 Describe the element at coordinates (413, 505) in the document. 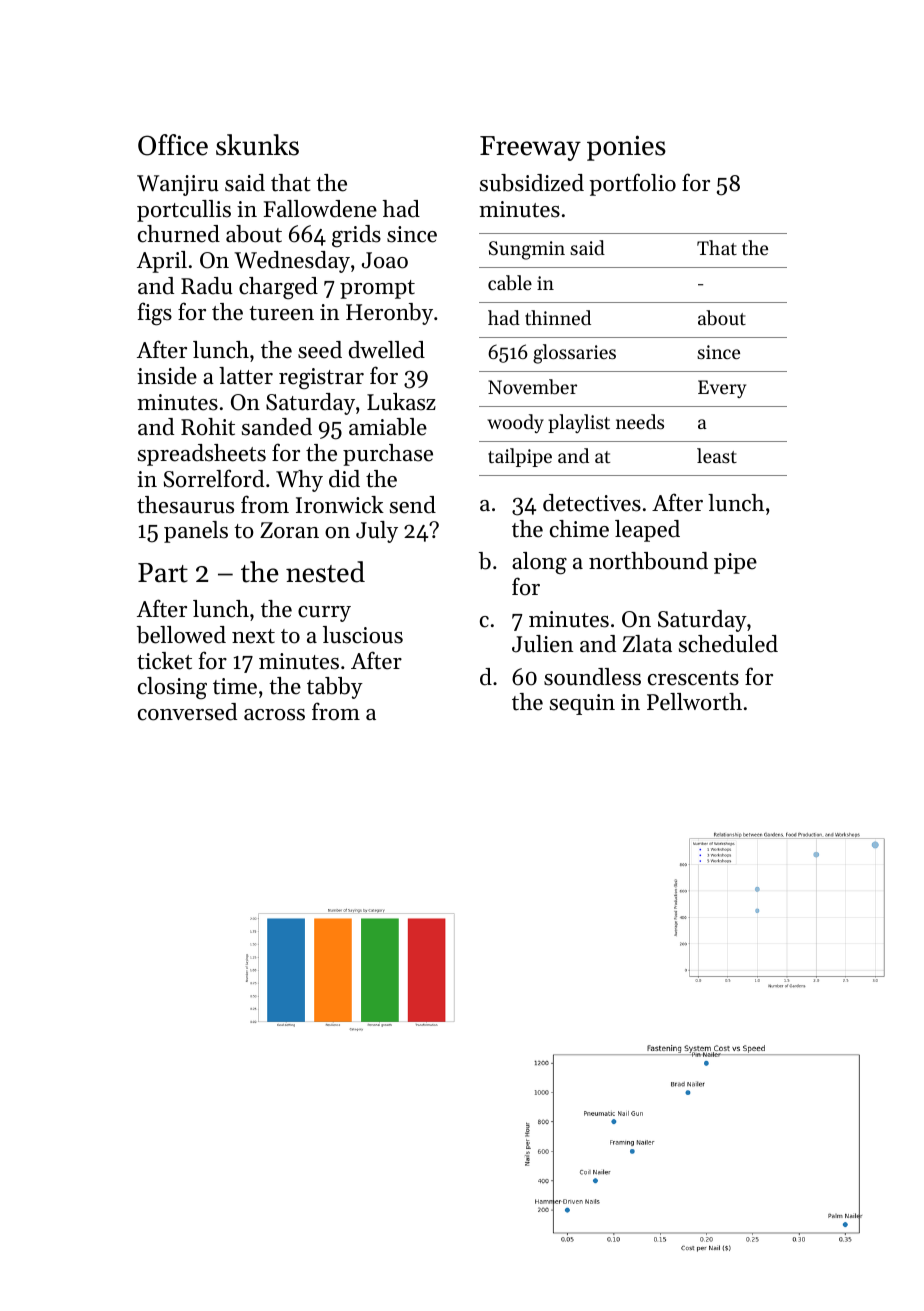

I see `send` at that location.
